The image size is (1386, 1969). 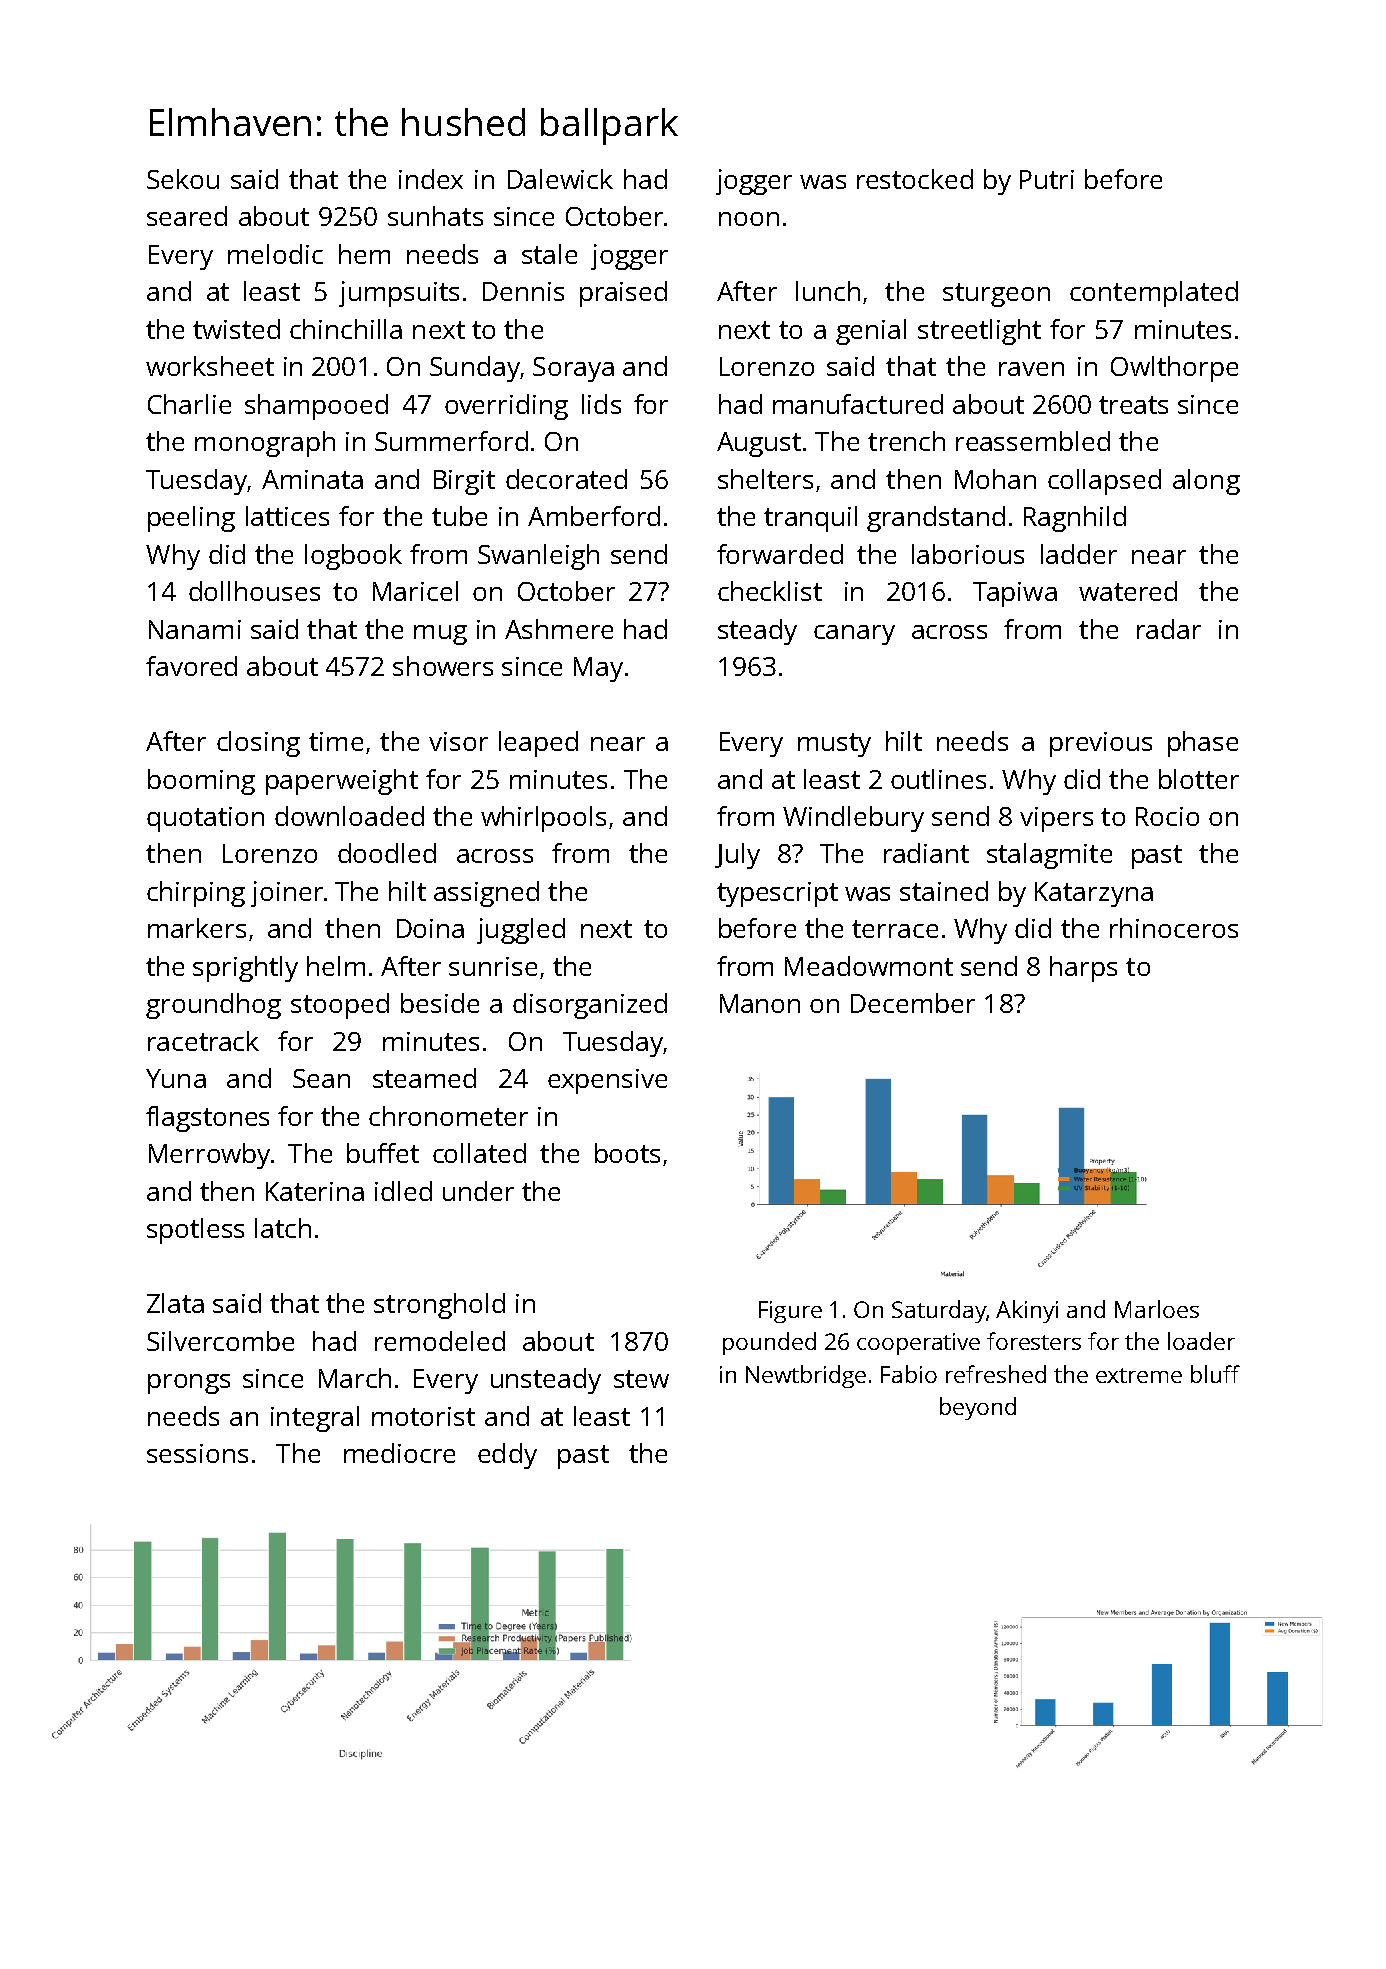 I want to click on Sekou, so click(x=183, y=179).
